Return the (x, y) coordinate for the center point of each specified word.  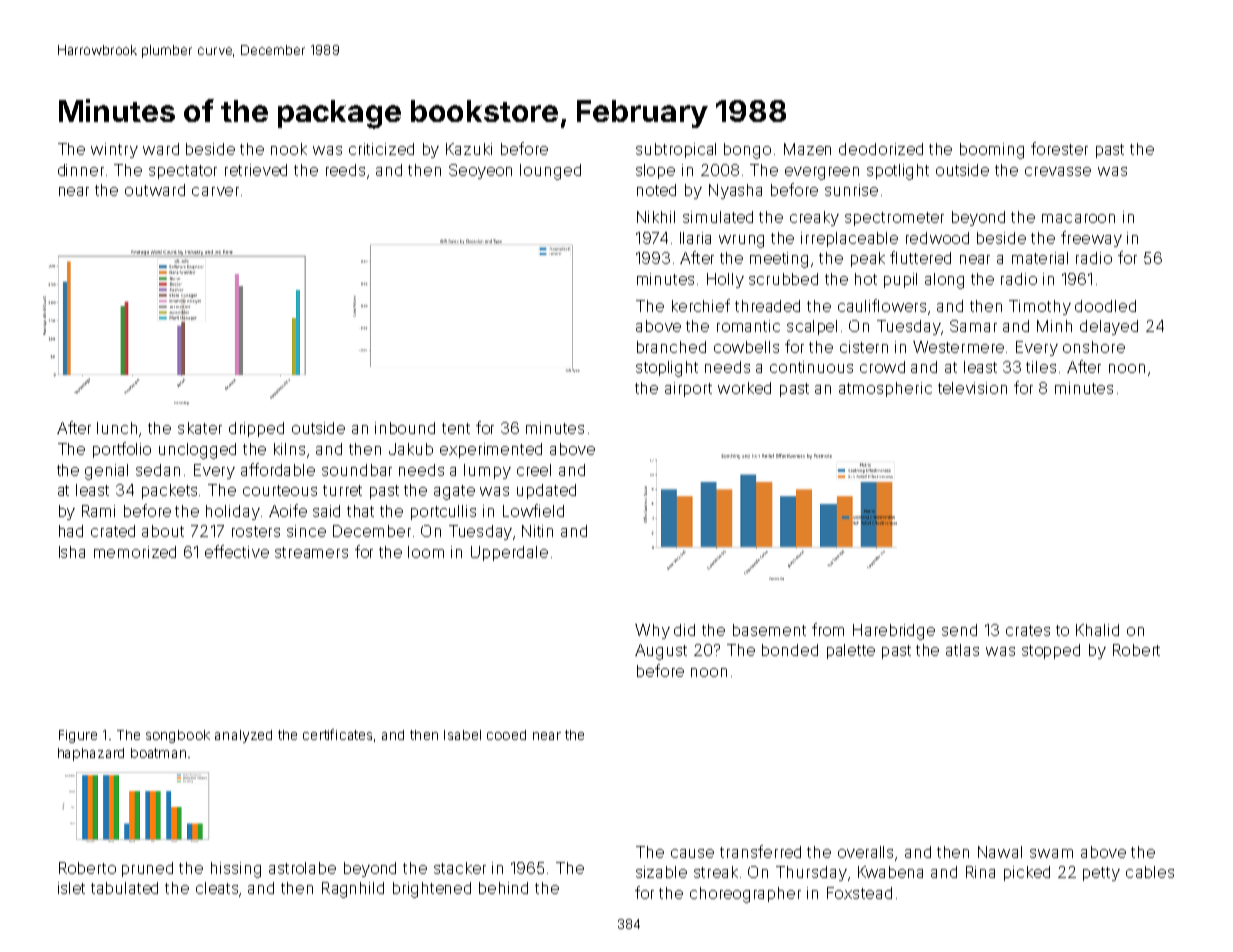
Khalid (1097, 630)
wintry (114, 150)
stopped (1051, 651)
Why (652, 631)
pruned (147, 869)
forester (1059, 148)
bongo (747, 151)
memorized (135, 552)
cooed (506, 735)
